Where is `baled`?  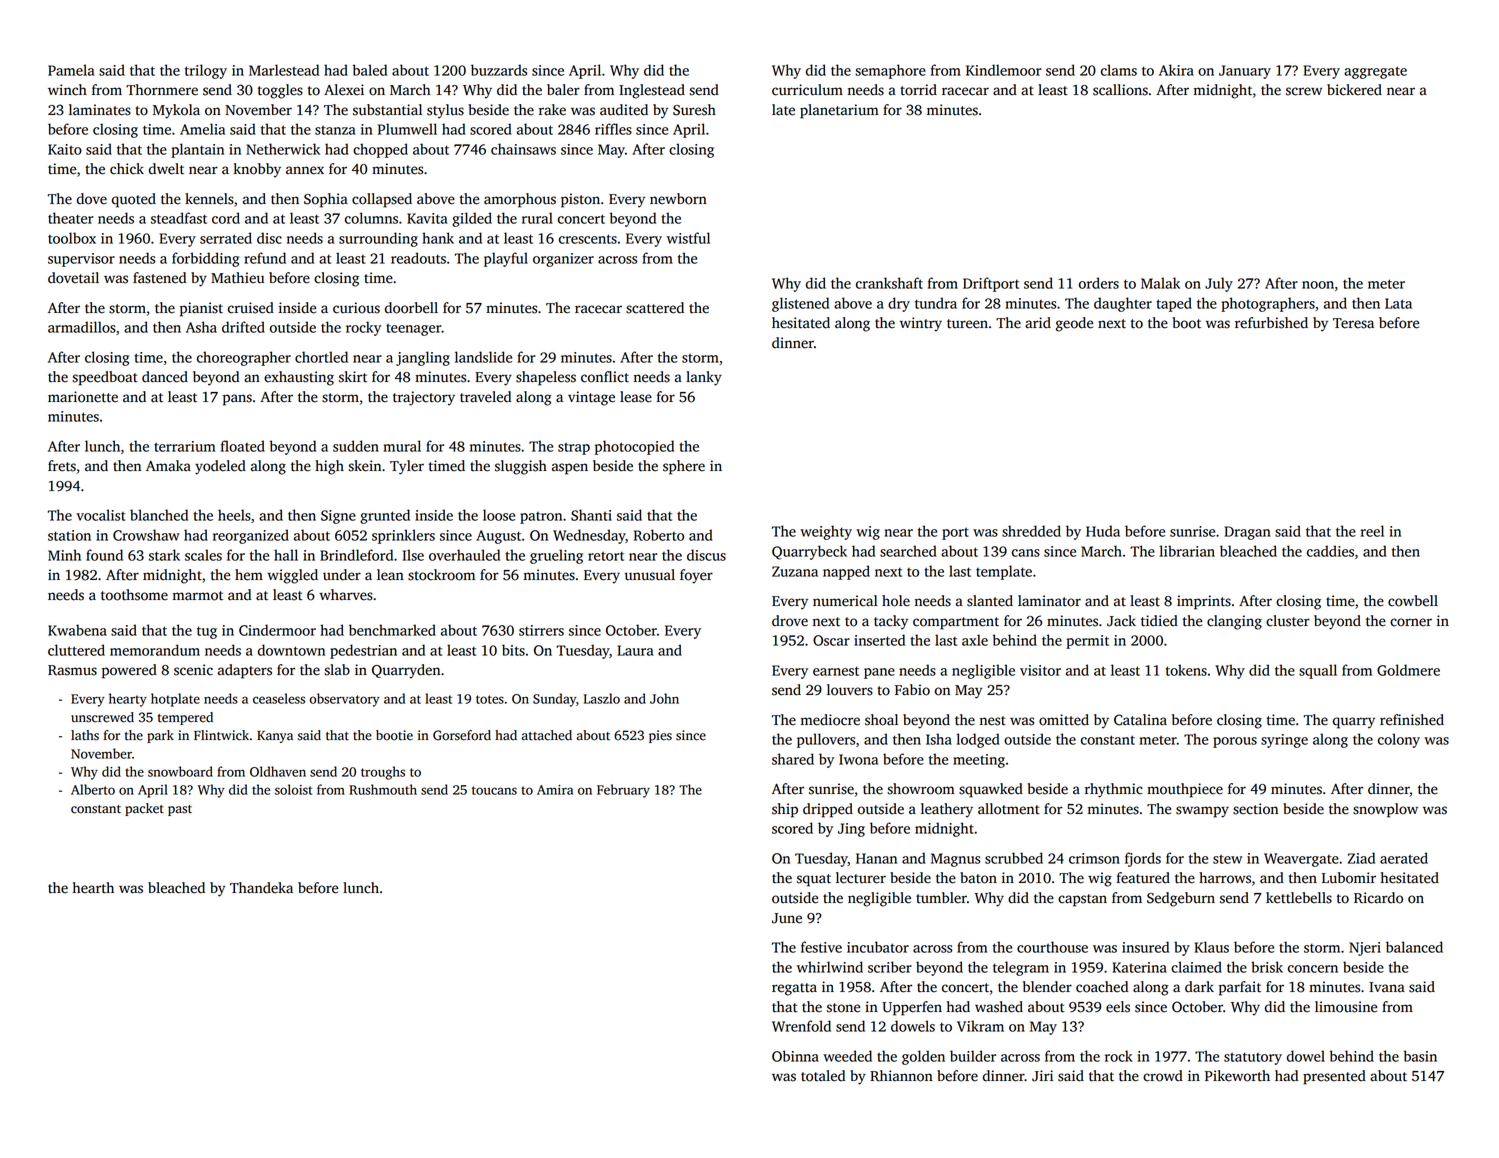
baled is located at coordinates (370, 70).
